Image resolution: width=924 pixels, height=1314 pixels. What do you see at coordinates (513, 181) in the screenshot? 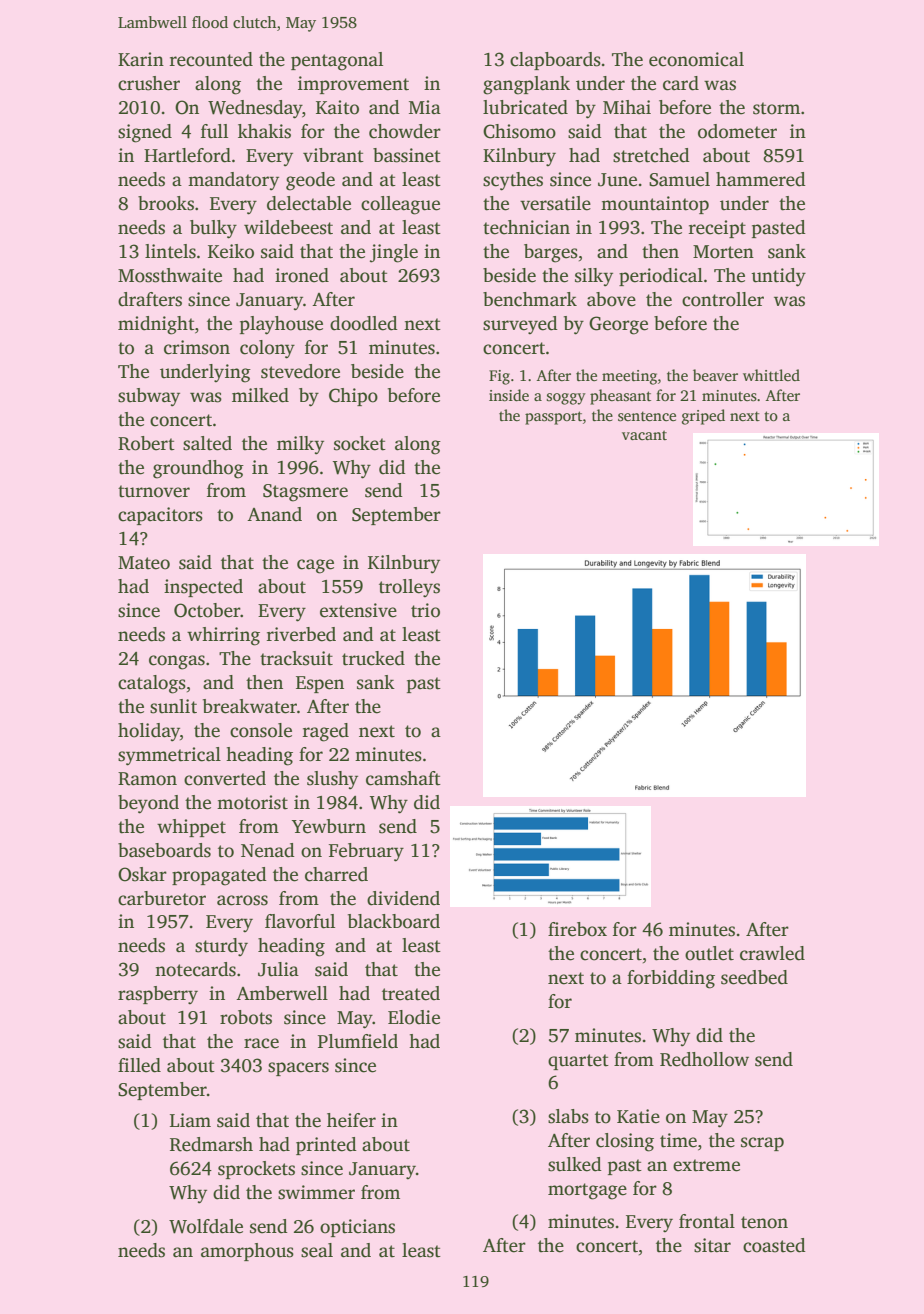
I see `scythes` at bounding box center [513, 181].
